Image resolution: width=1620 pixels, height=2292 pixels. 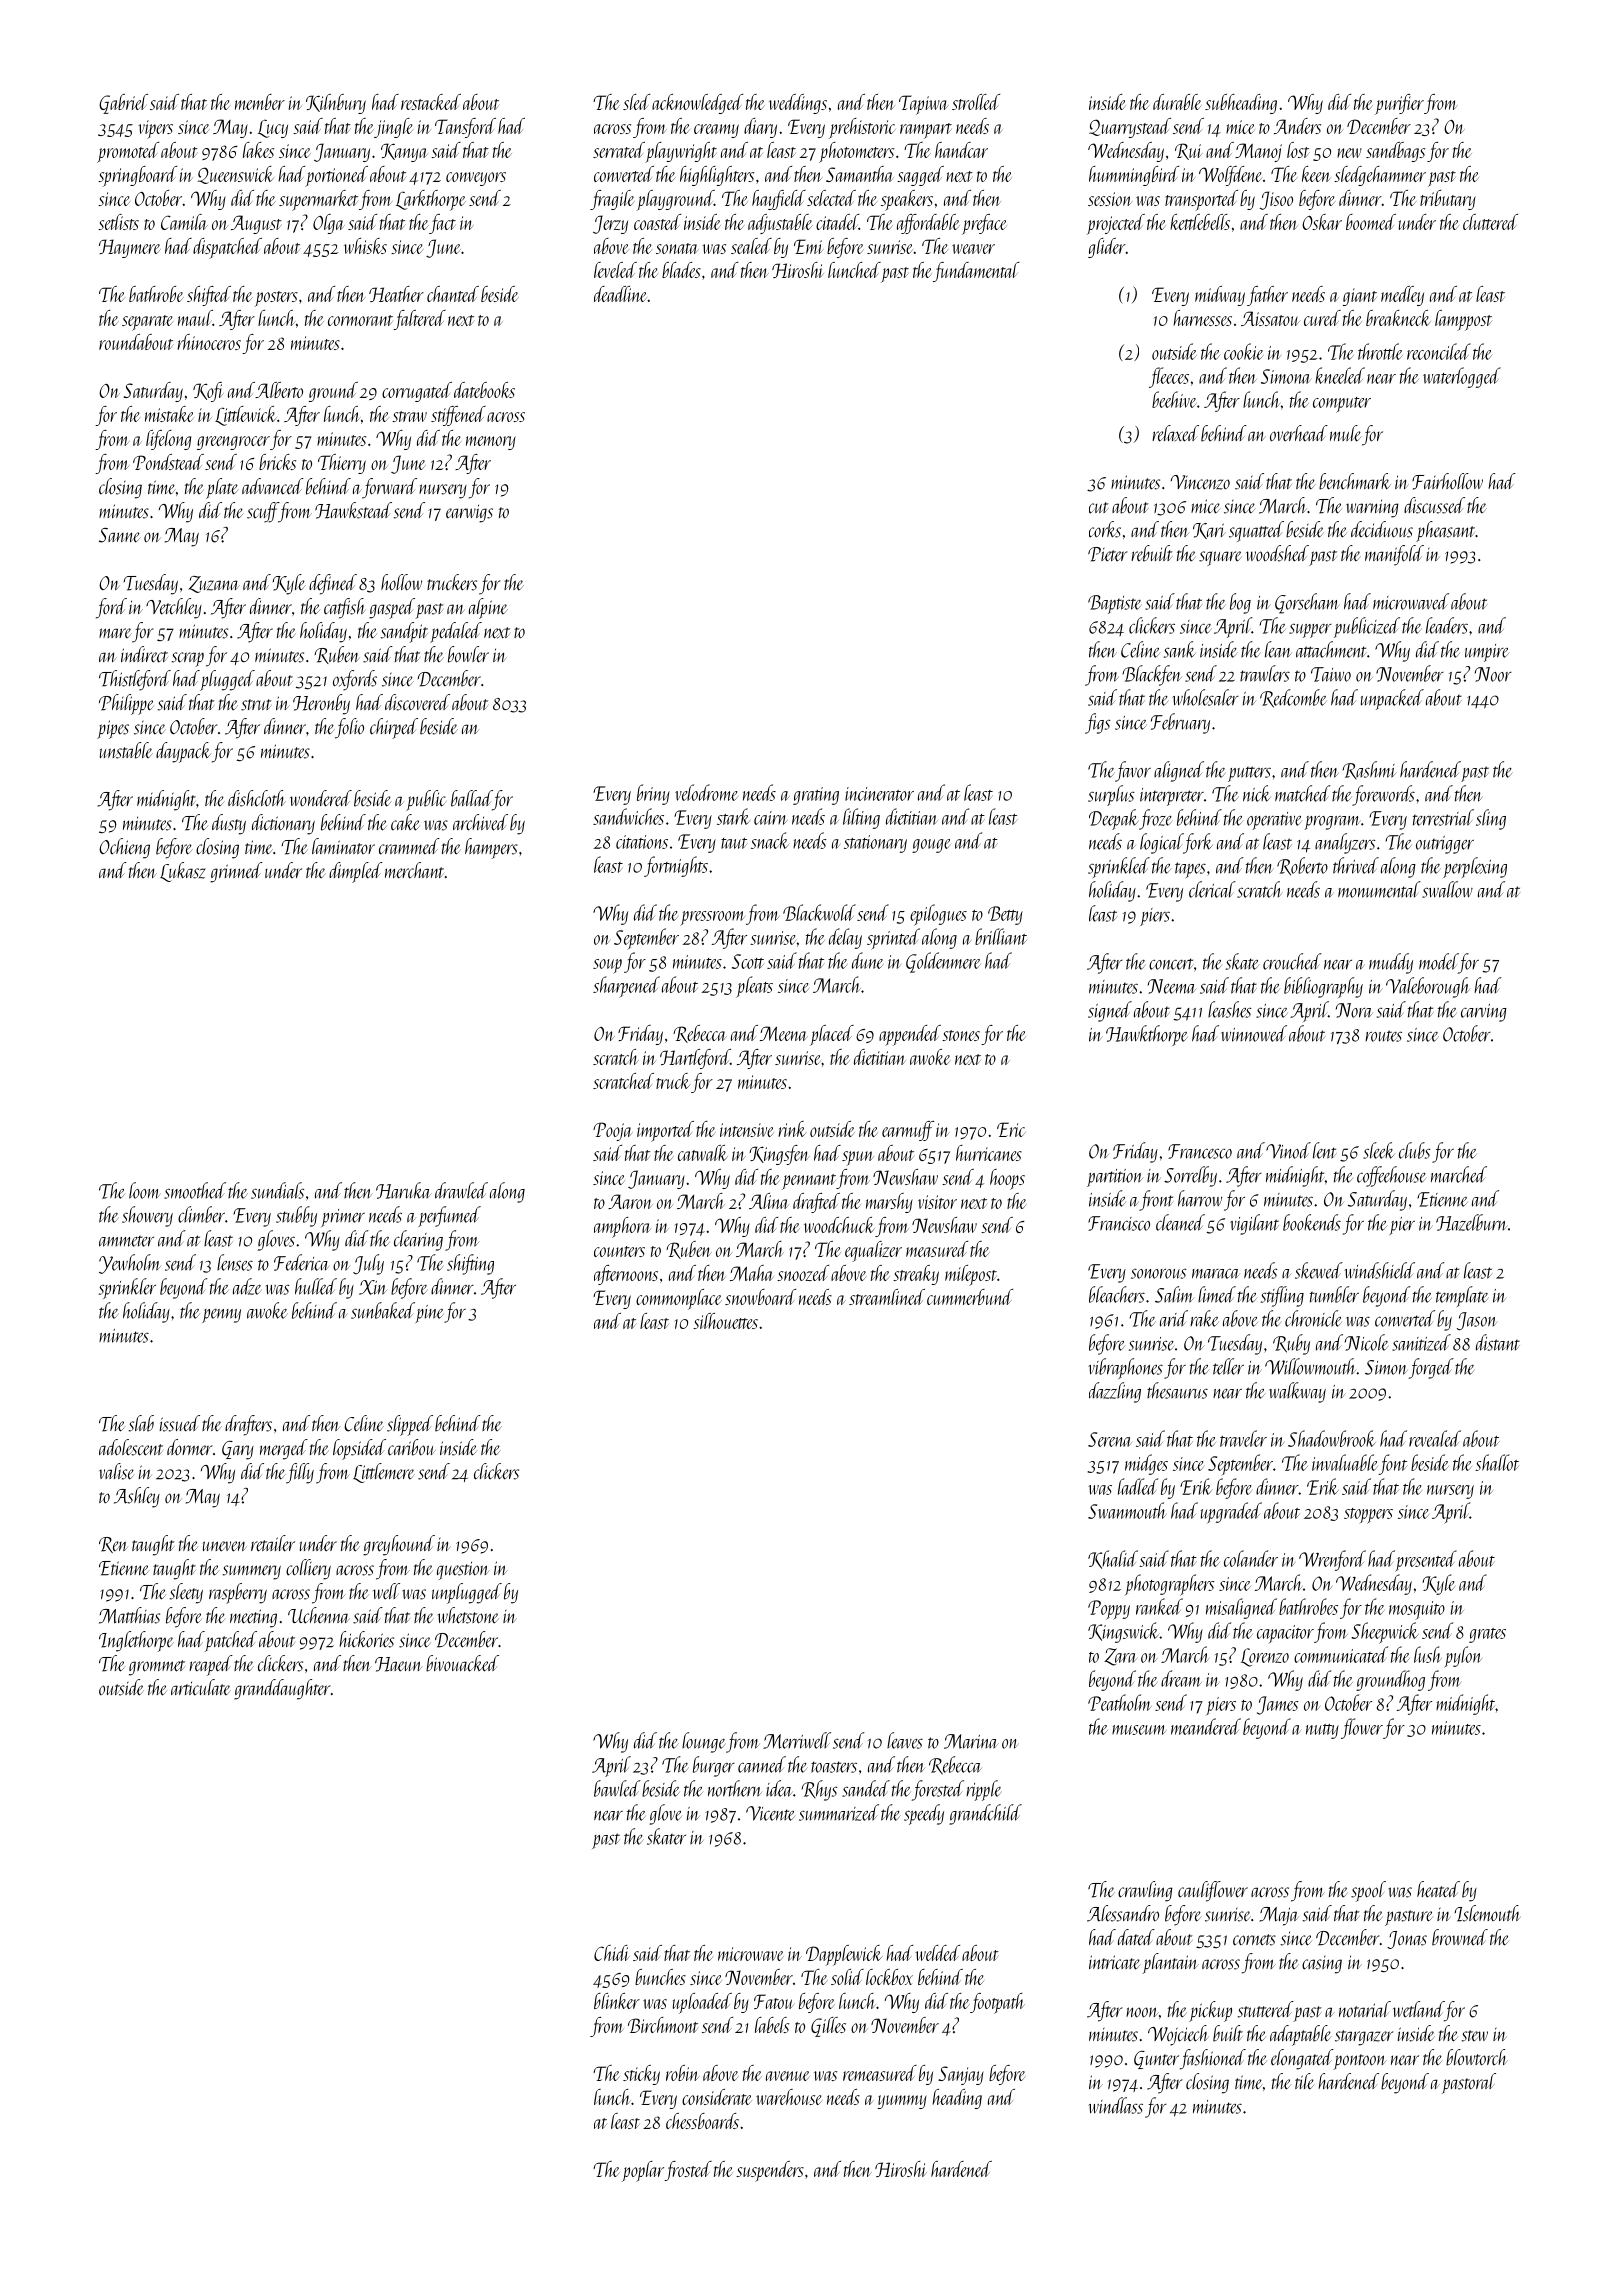 What do you see at coordinates (760, 1297) in the page?
I see `snowboard` at bounding box center [760, 1297].
